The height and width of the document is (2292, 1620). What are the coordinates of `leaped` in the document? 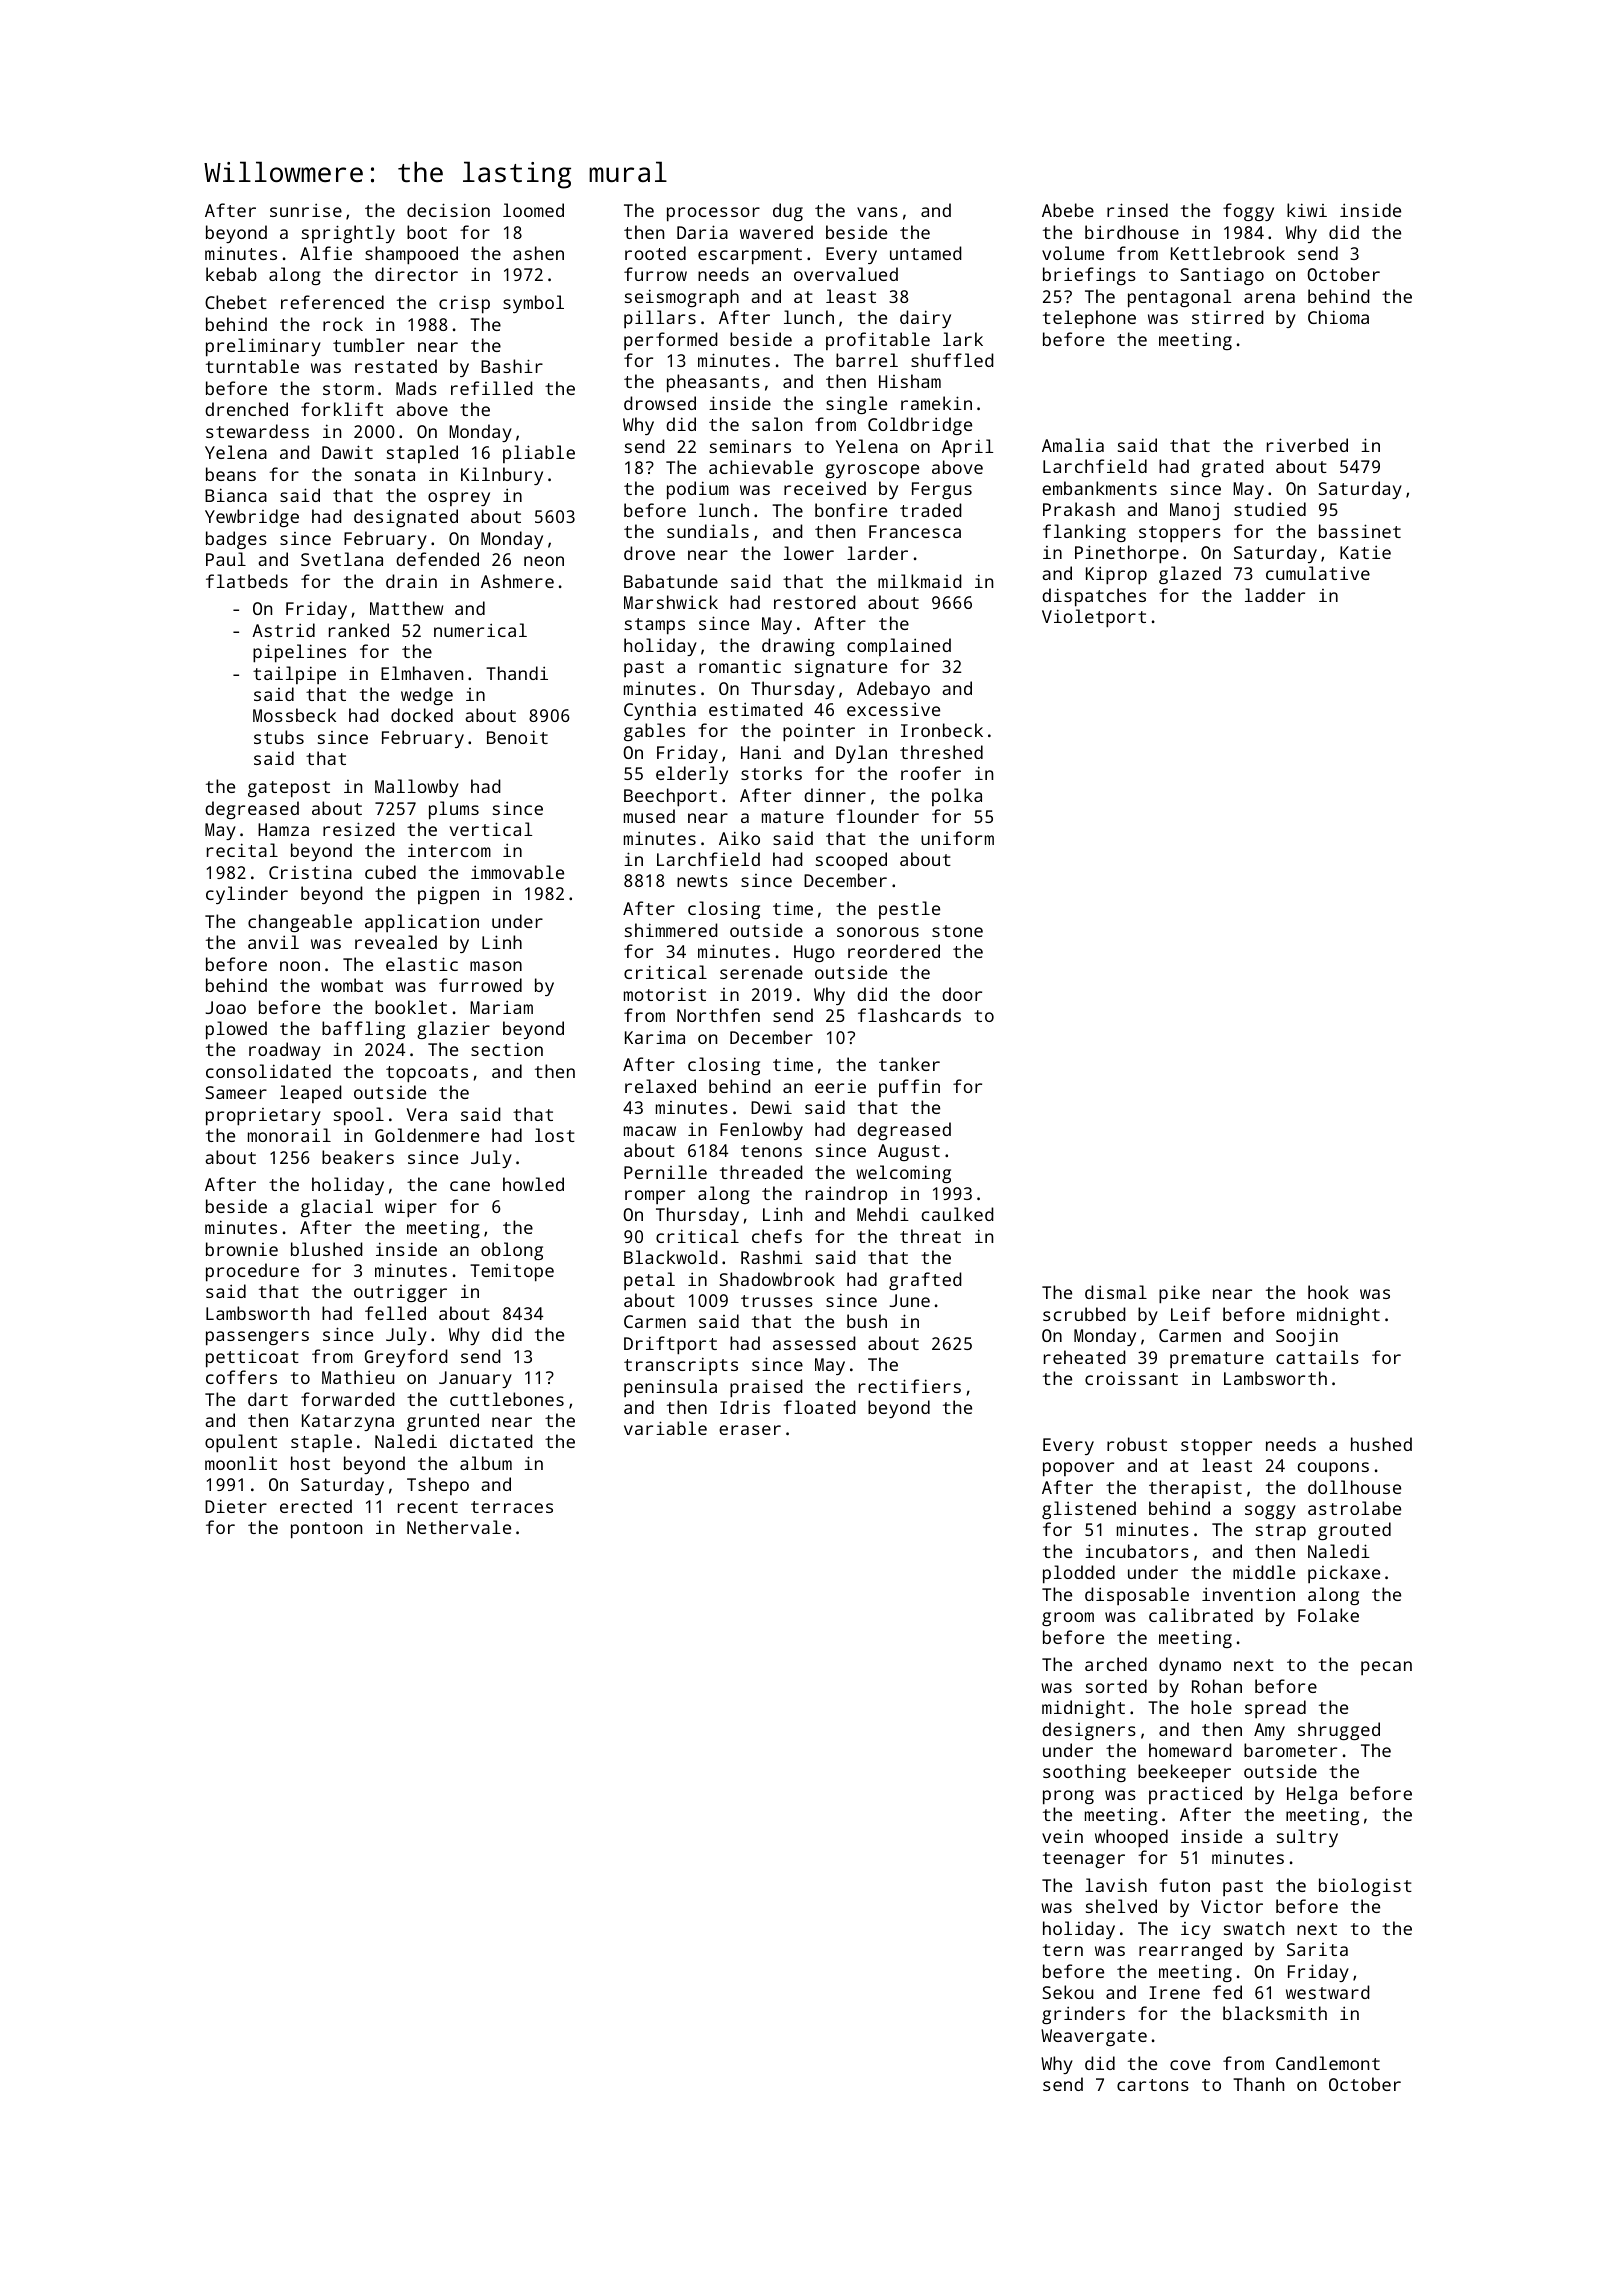 It's located at (311, 1094).
